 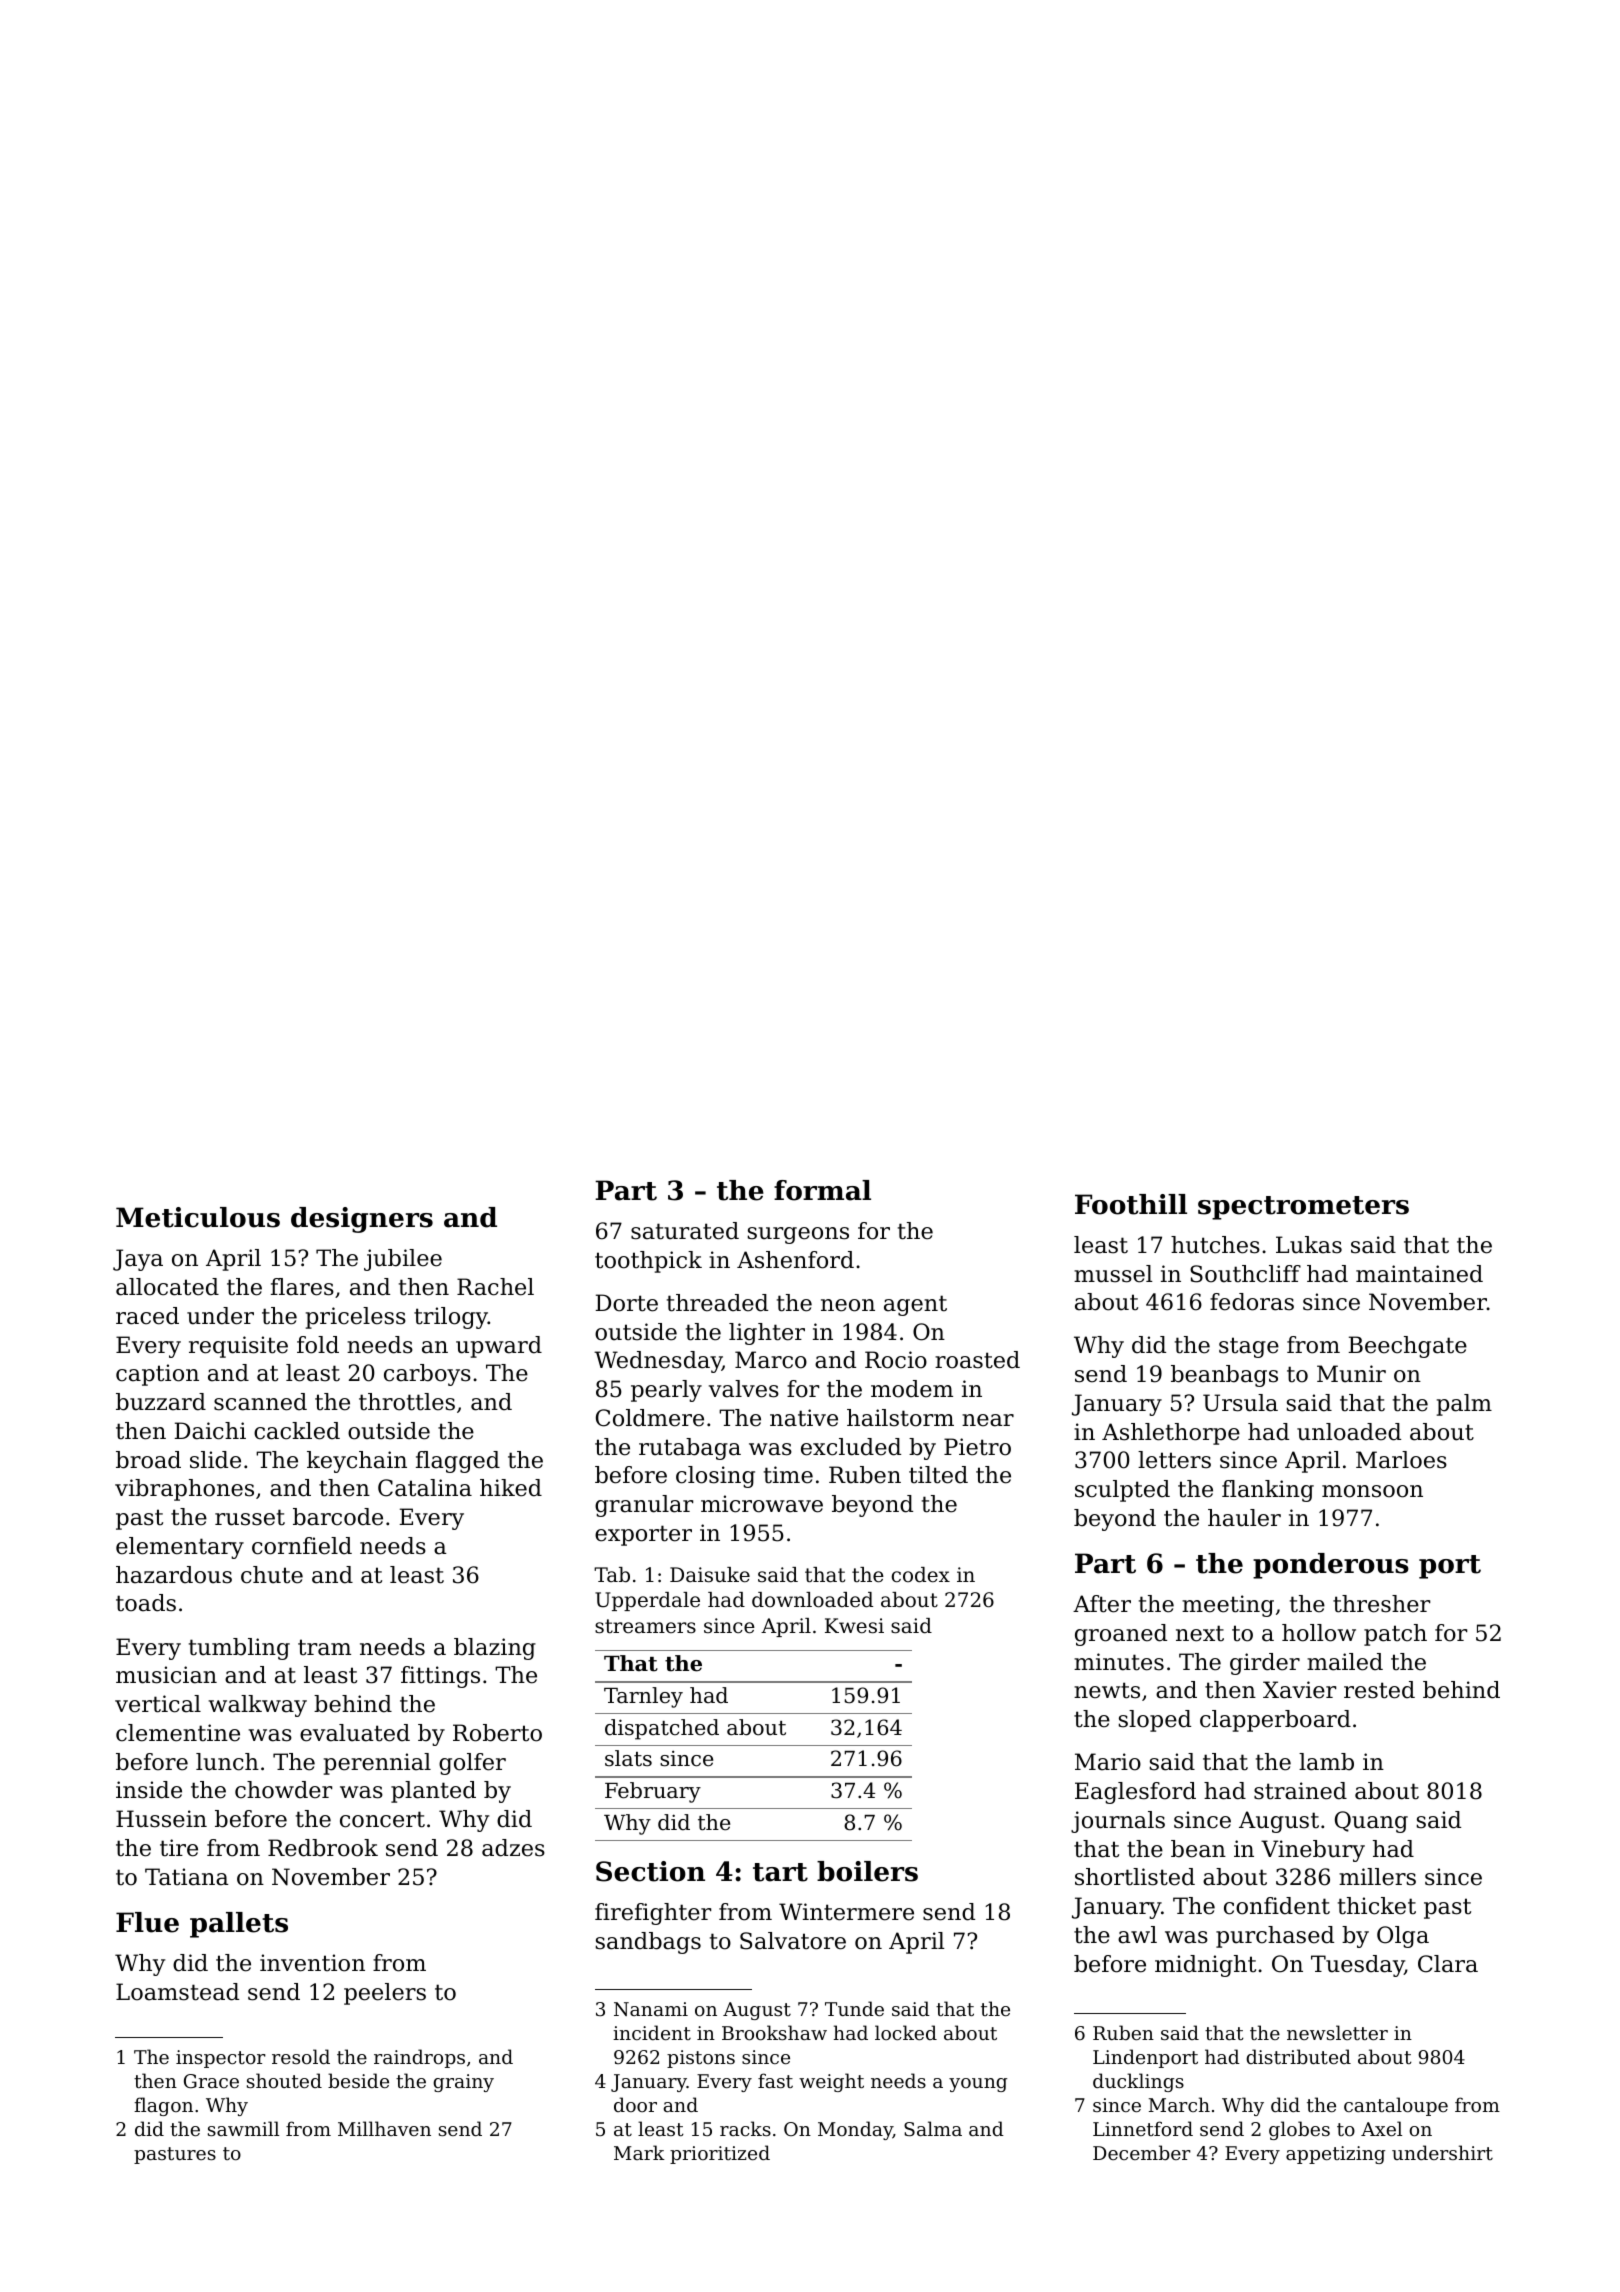 What do you see at coordinates (147, 1922) in the screenshot?
I see `Flue` at bounding box center [147, 1922].
